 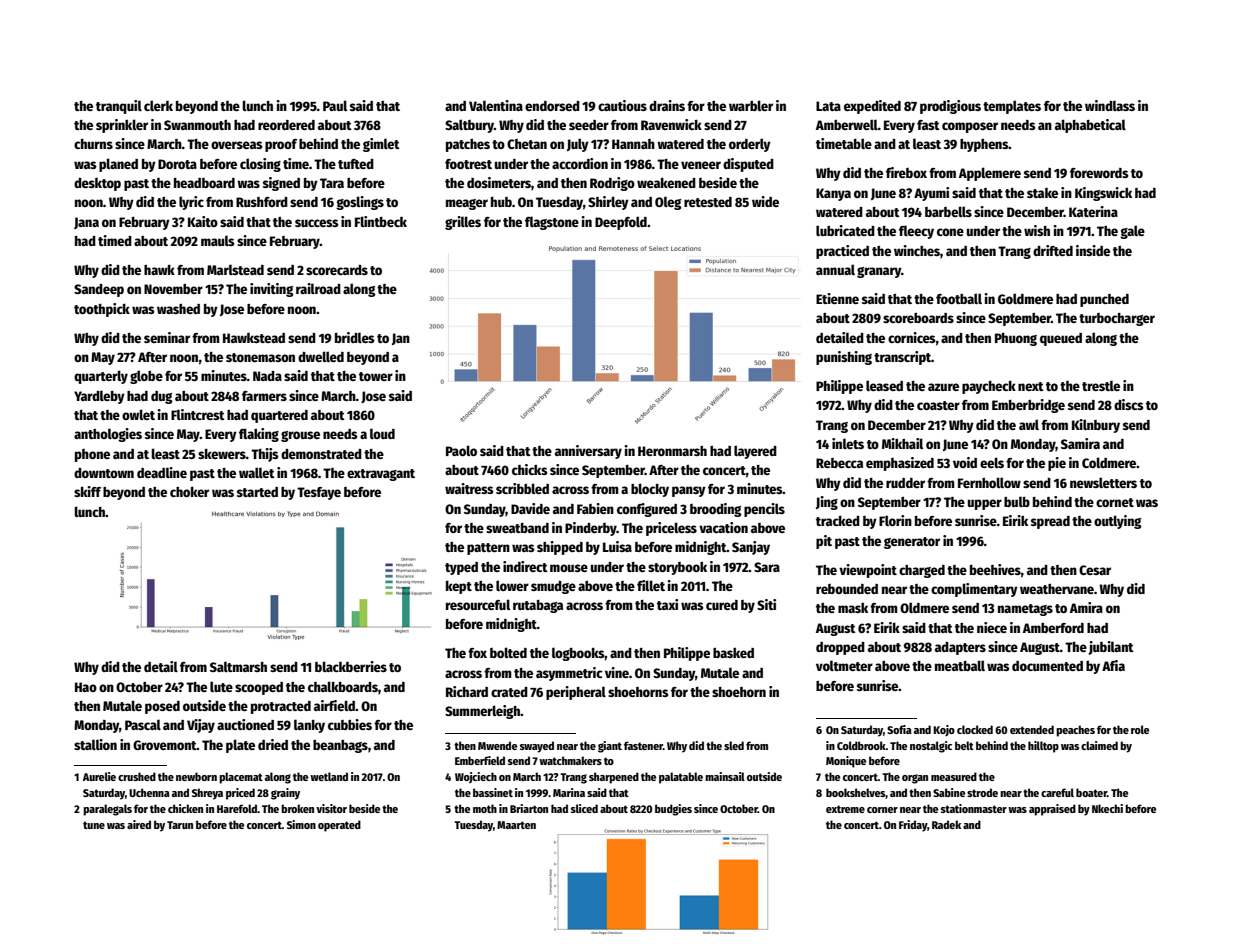 What do you see at coordinates (950, 107) in the page?
I see `prodigious` at bounding box center [950, 107].
